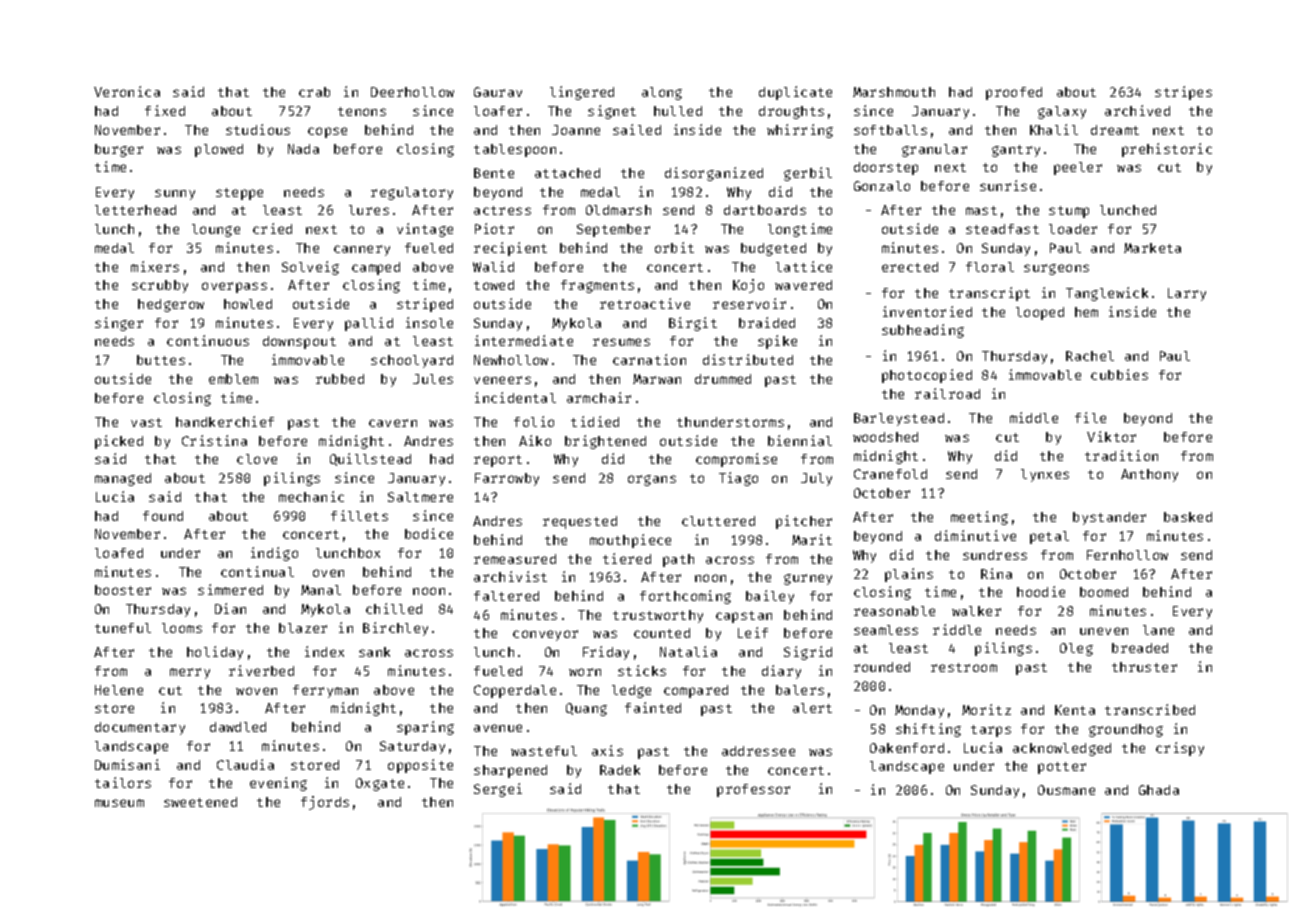  I want to click on fragments, so click(597, 286).
